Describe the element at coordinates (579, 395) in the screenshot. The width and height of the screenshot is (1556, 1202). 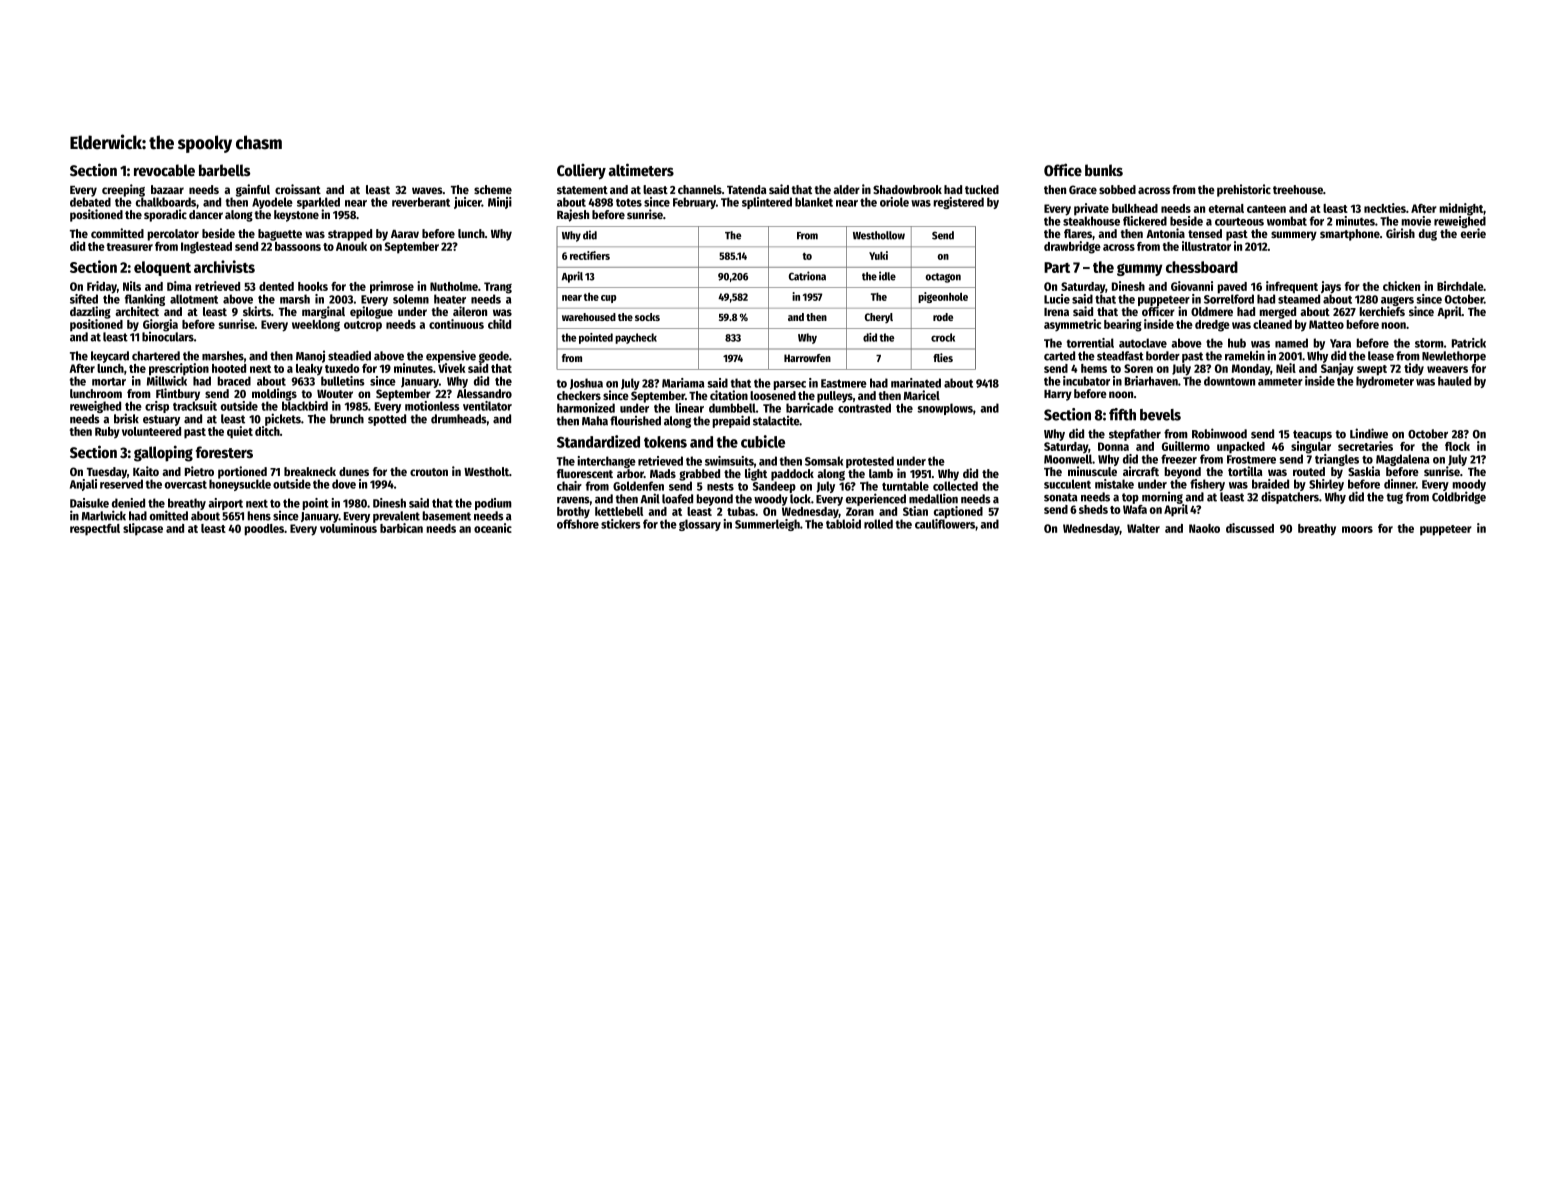
I see `checkers` at that location.
